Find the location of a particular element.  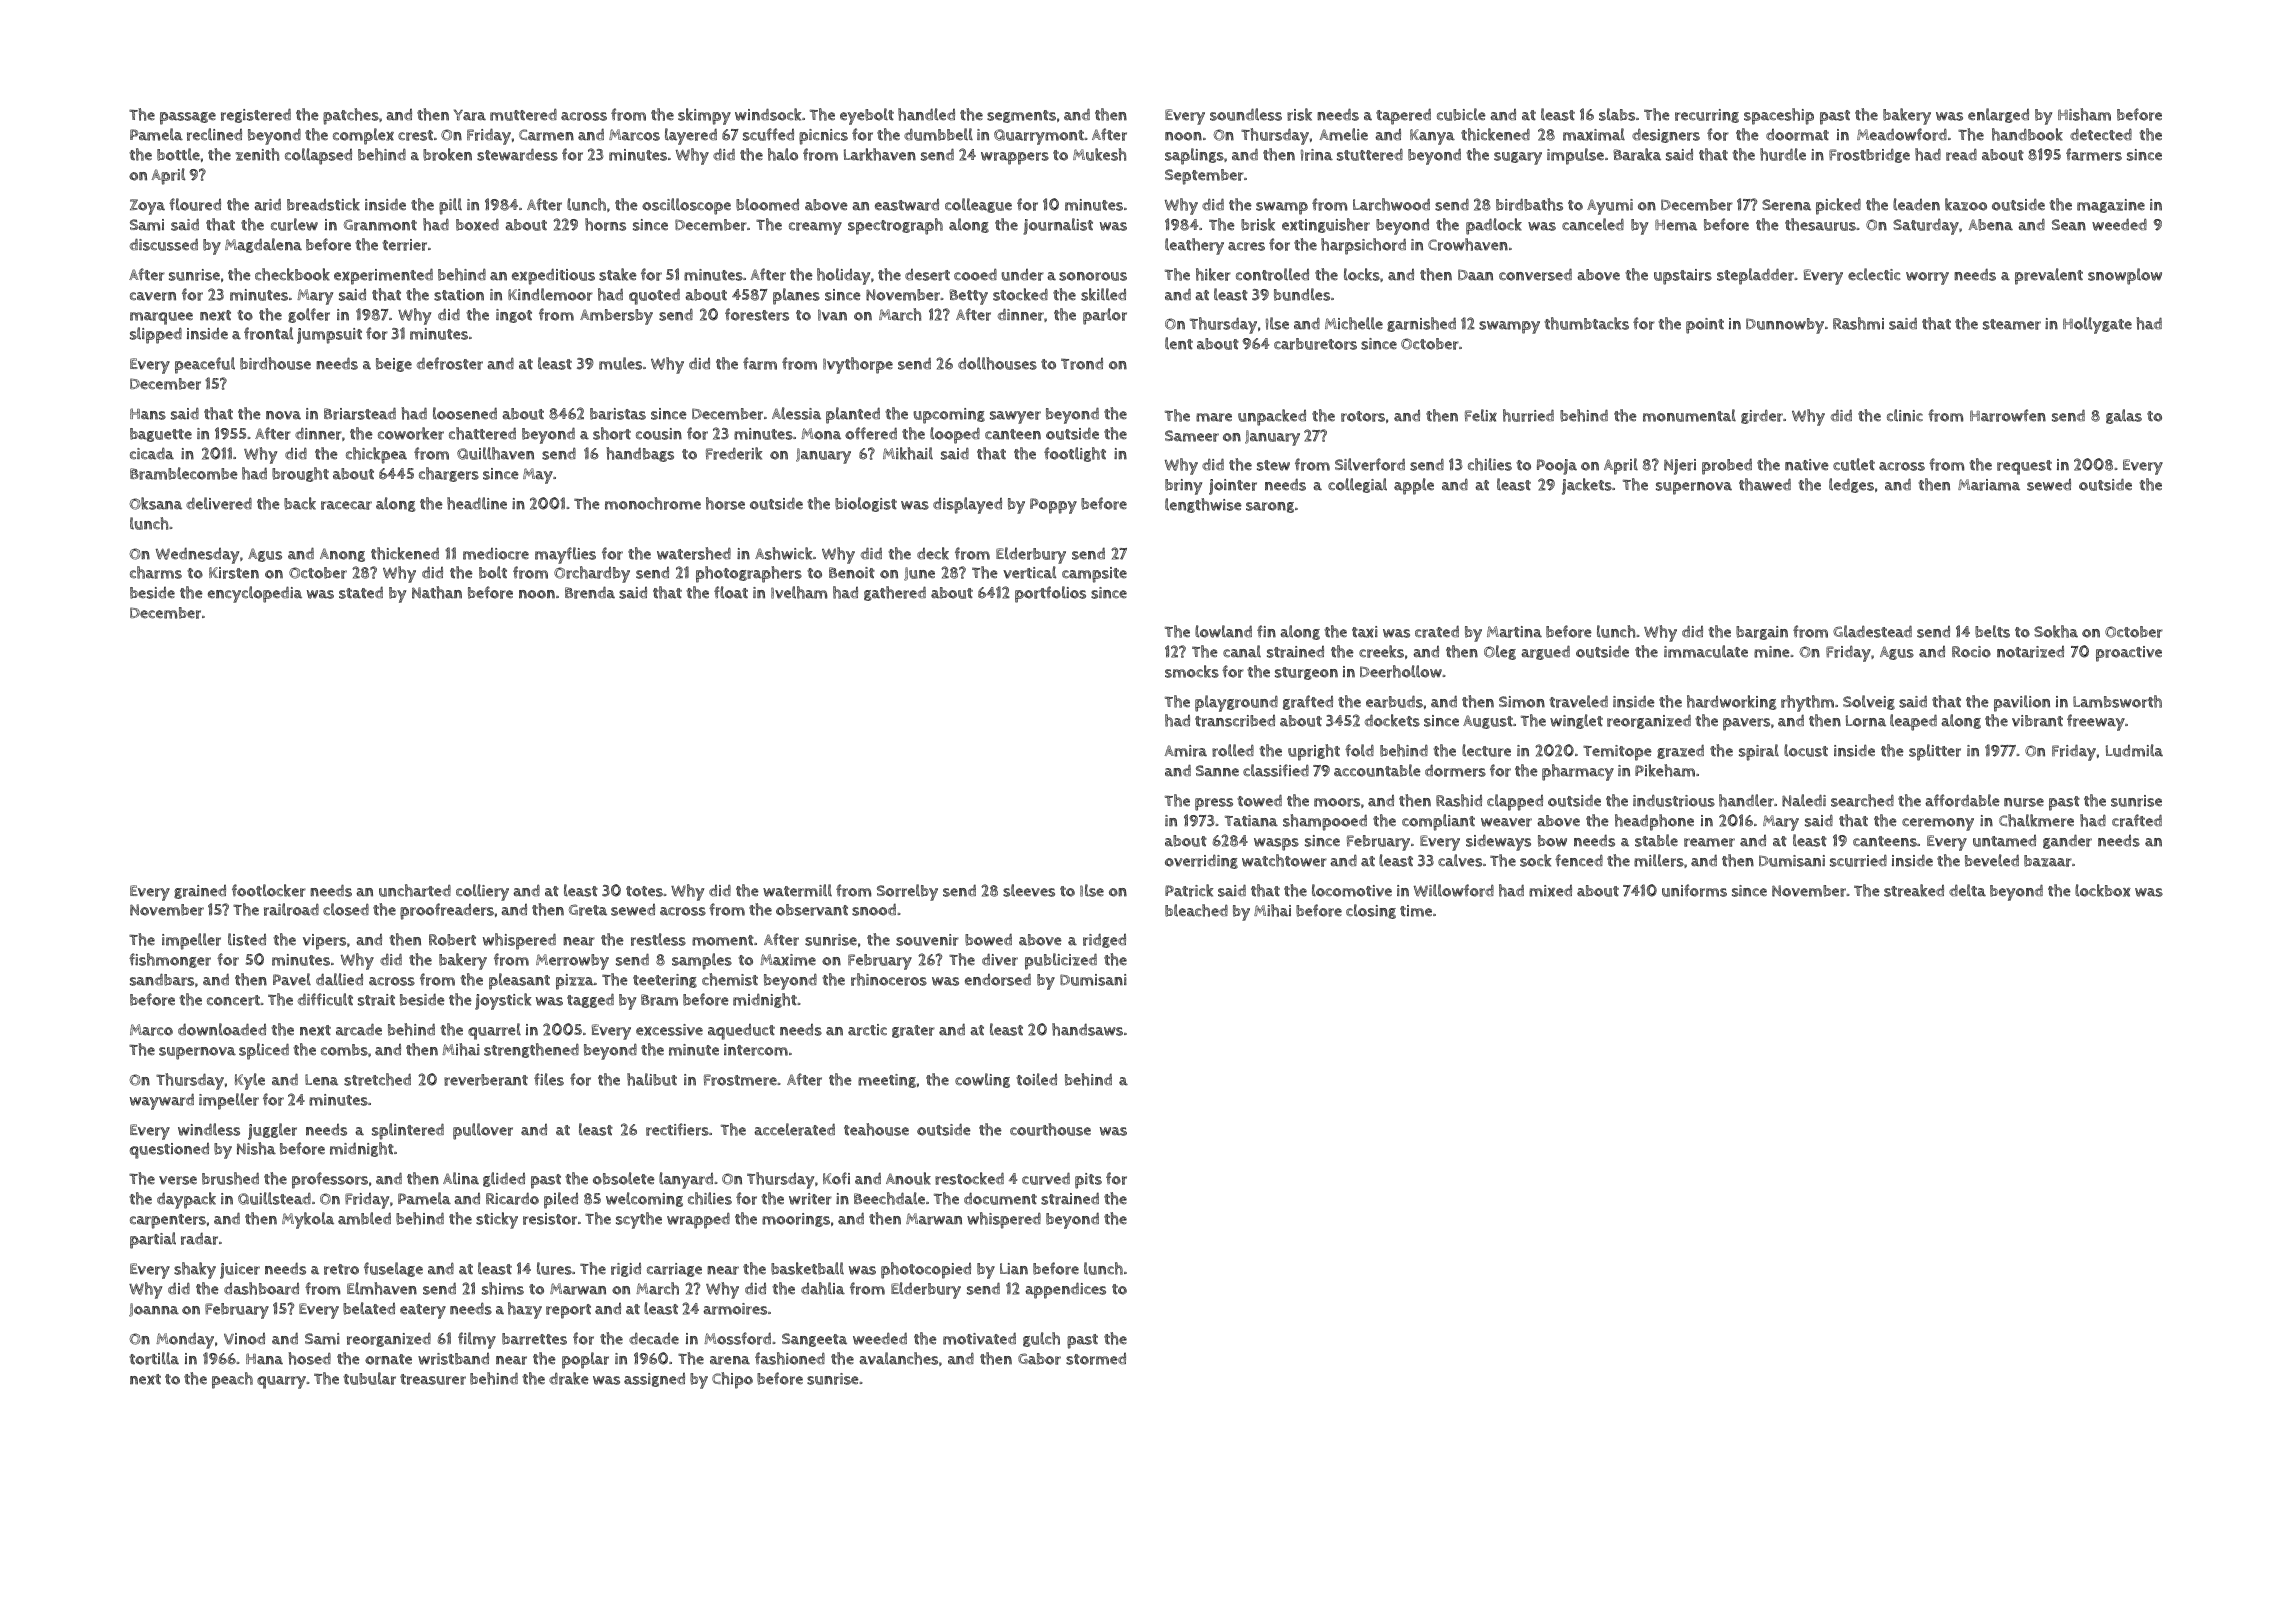

enlarged is located at coordinates (1998, 115).
